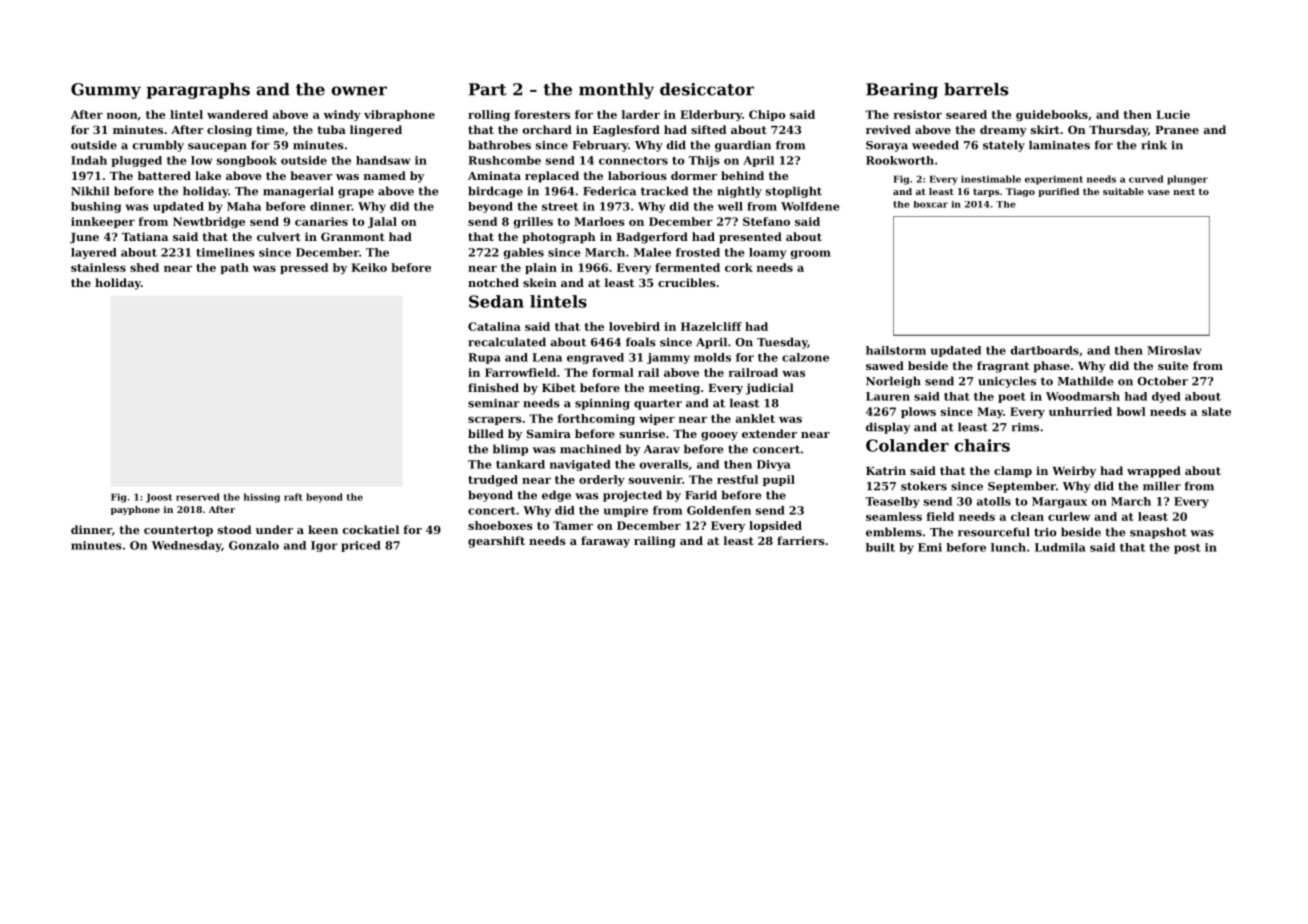 The image size is (1308, 924). I want to click on paragraphs, so click(198, 91).
